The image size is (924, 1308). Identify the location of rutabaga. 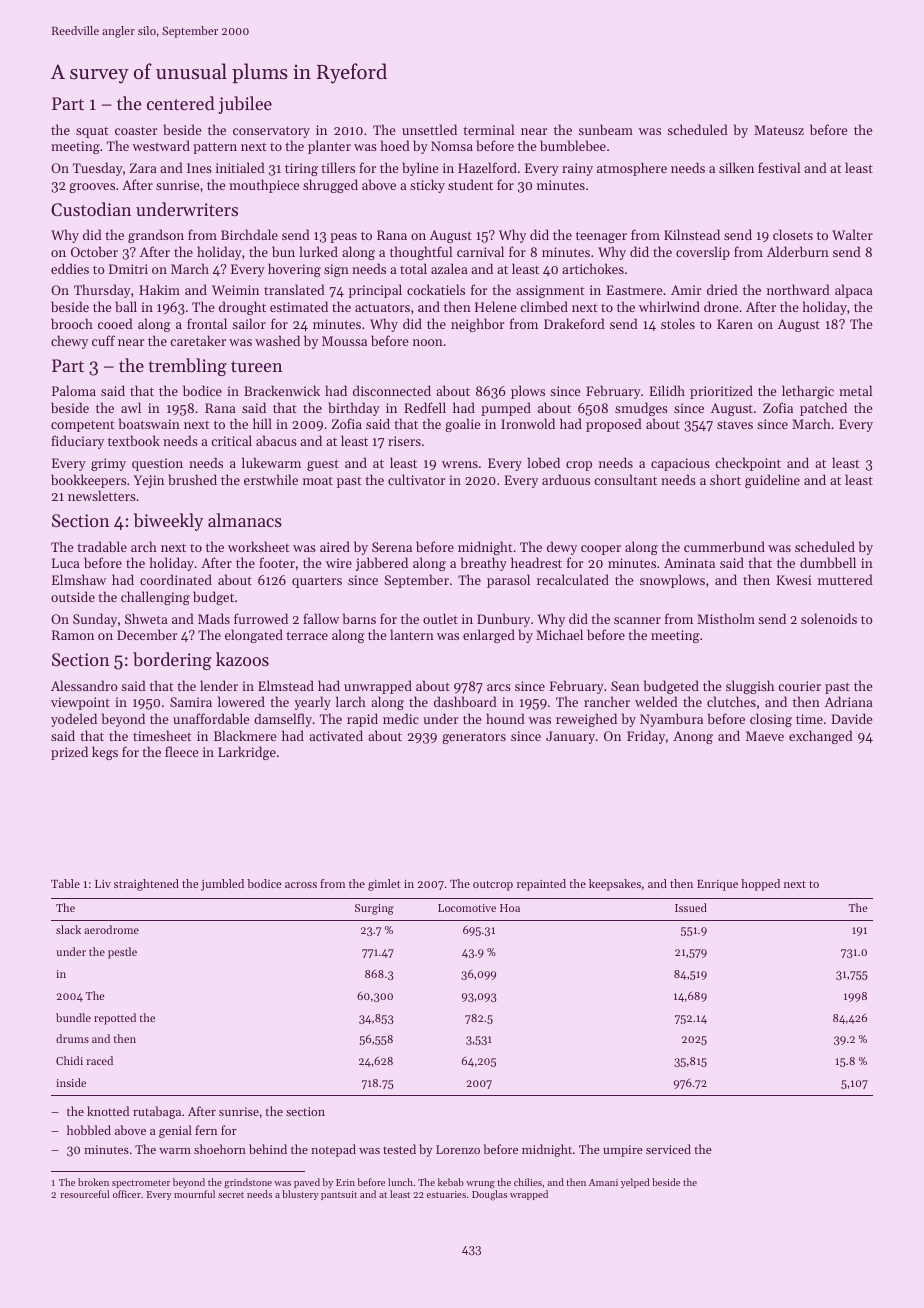
(157, 1112).
